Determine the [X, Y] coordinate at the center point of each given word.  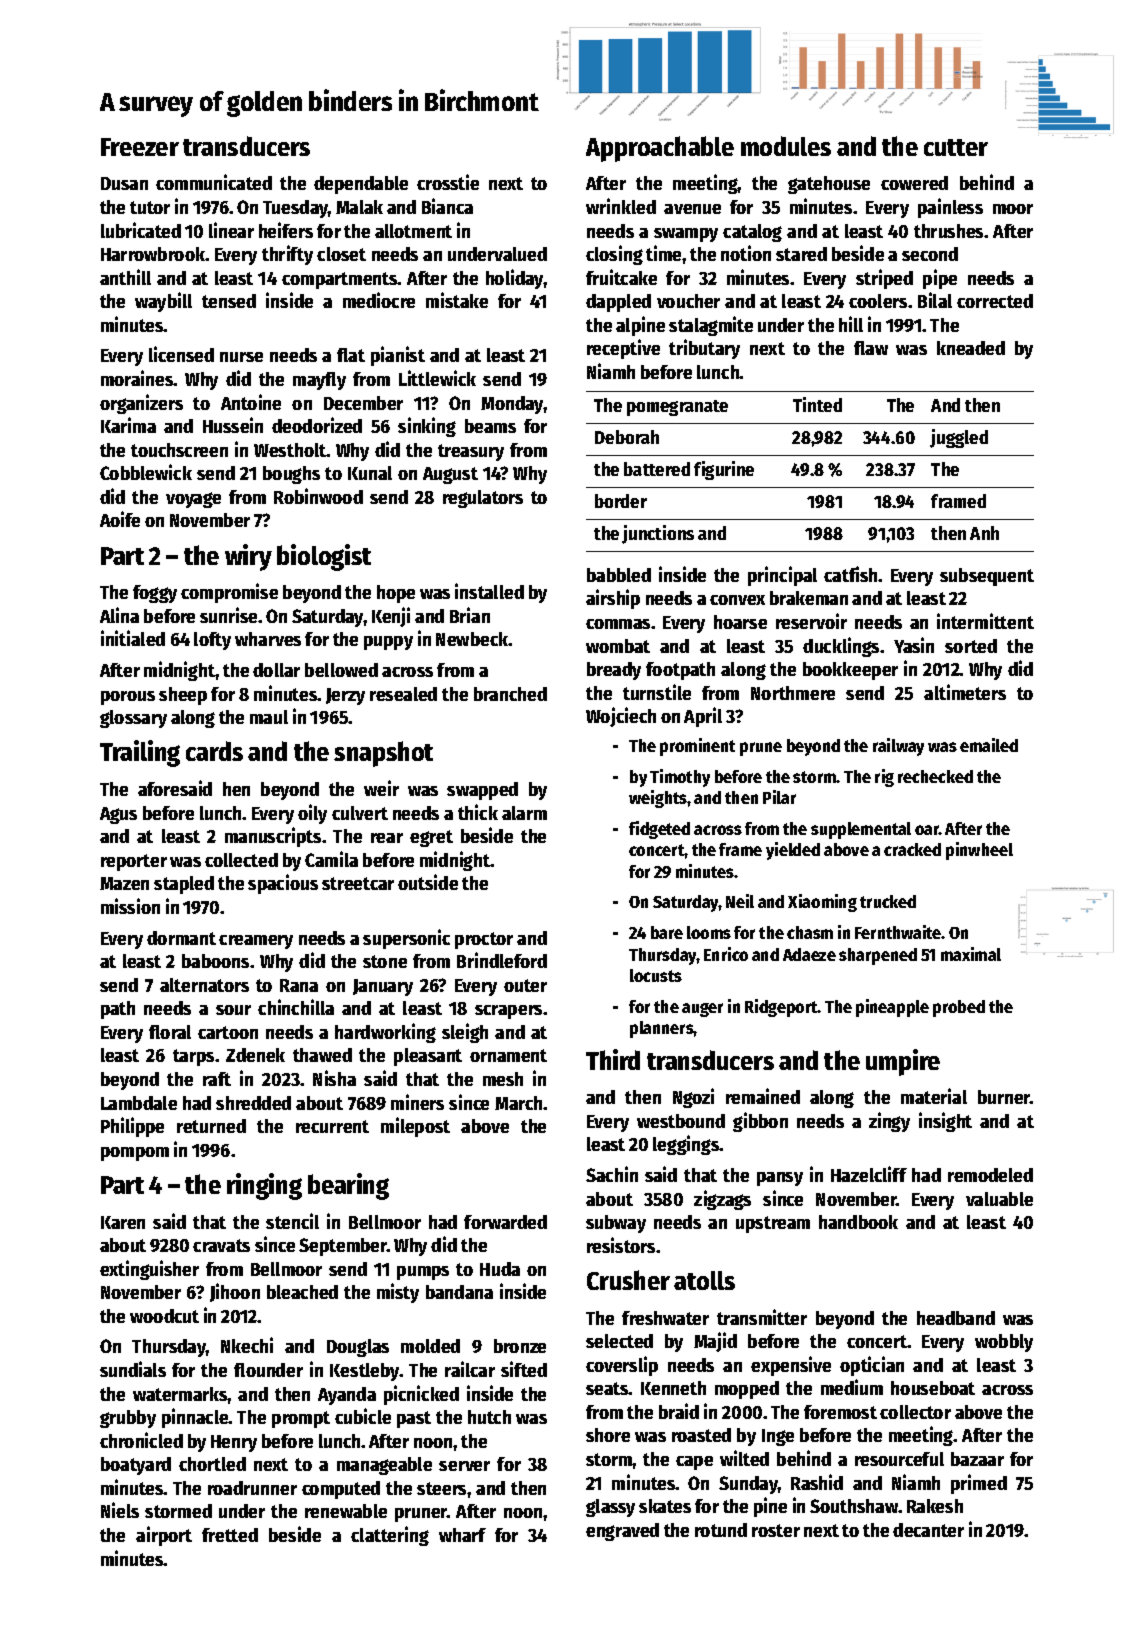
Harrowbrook [153, 254]
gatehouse [829, 185]
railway [898, 747]
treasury [471, 452]
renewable [346, 1511]
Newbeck [472, 639]
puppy [388, 643]
